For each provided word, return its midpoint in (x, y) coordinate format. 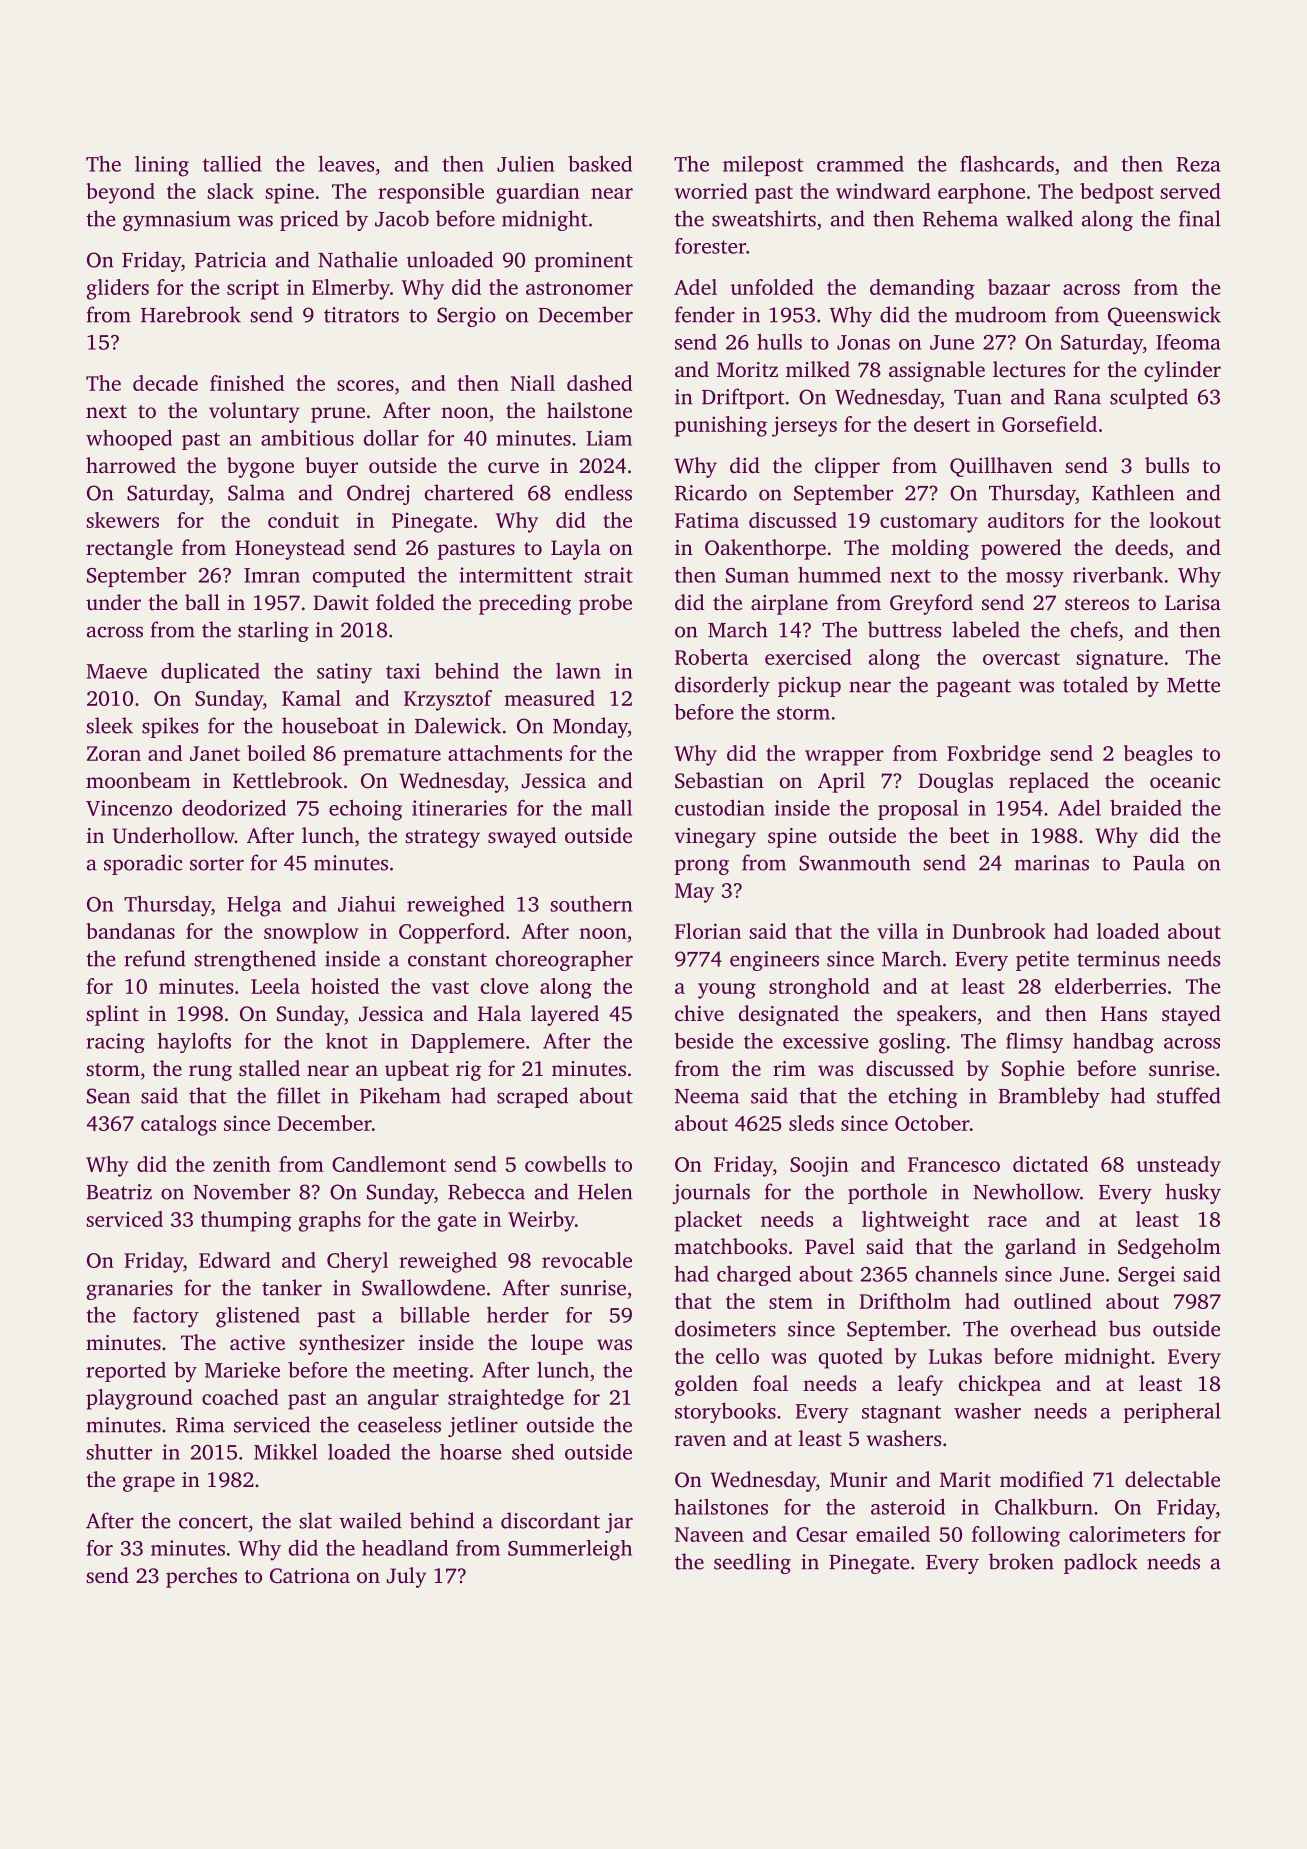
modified (1041, 1479)
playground (139, 1399)
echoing (365, 810)
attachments (505, 753)
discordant (550, 1520)
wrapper (844, 758)
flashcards (1007, 163)
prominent (584, 262)
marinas (1052, 863)
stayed (1191, 1015)
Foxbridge (994, 755)
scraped (532, 1097)
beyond (120, 193)
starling (273, 631)
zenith (242, 1164)
